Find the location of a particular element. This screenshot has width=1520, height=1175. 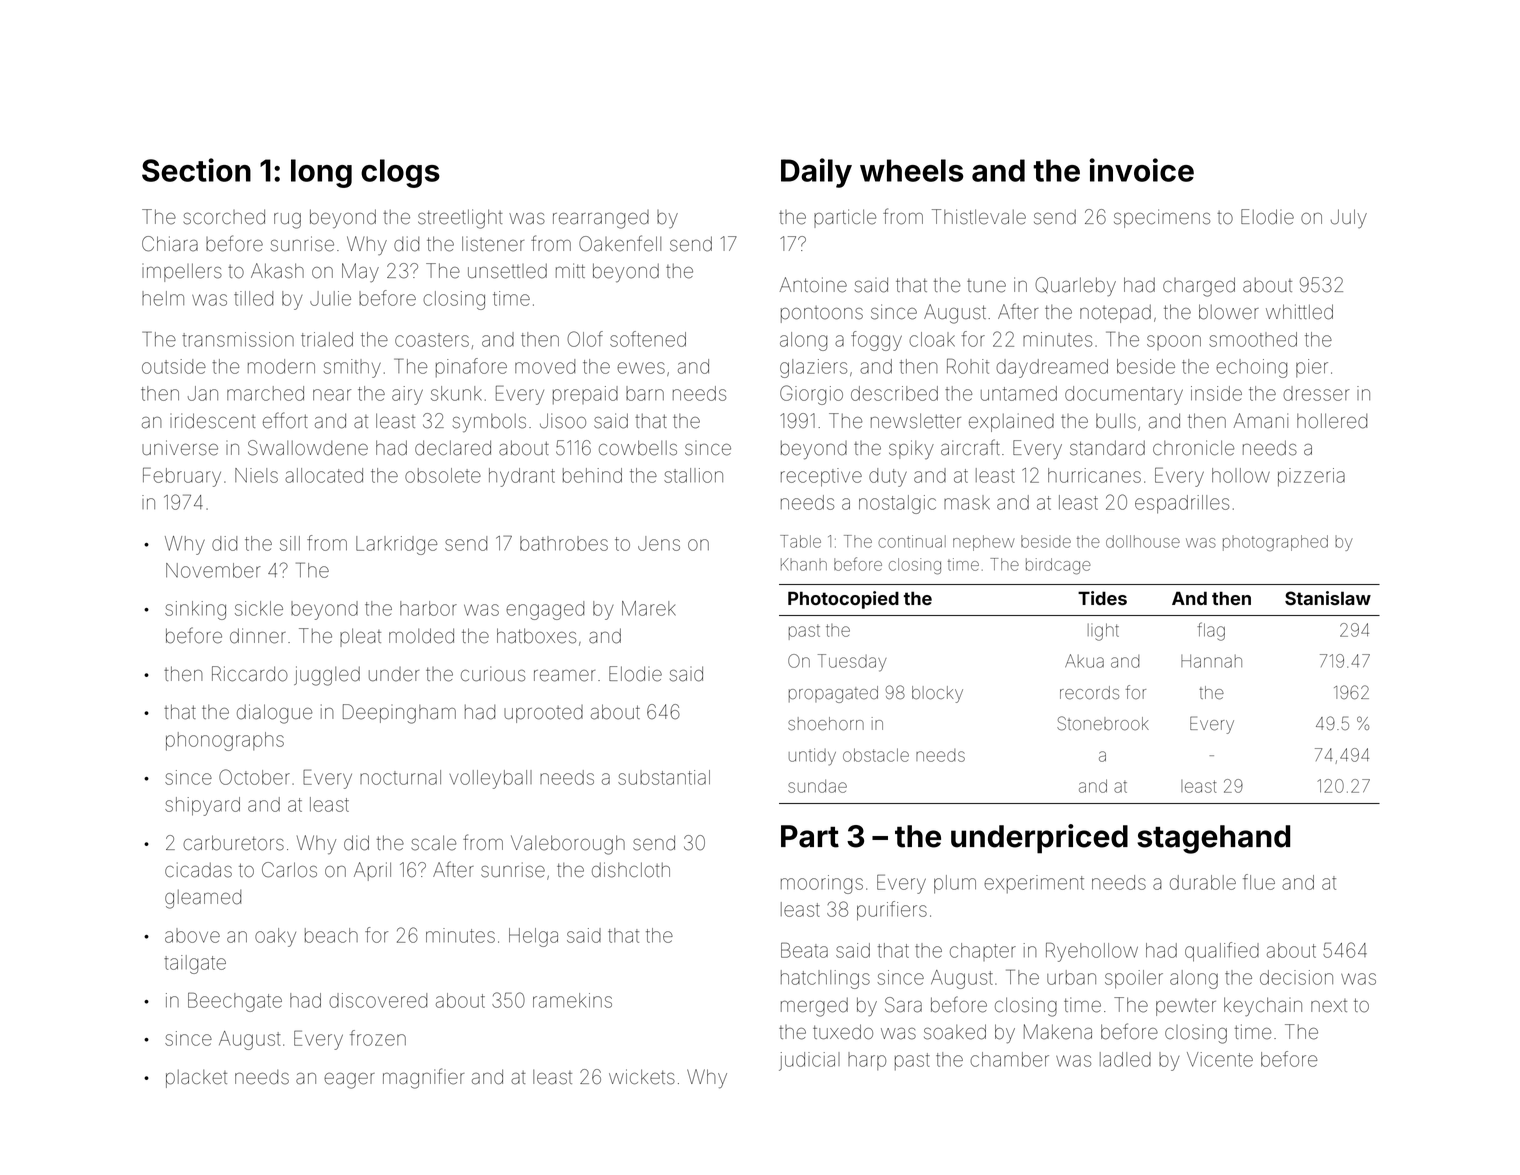

invoice is located at coordinates (1141, 170).
